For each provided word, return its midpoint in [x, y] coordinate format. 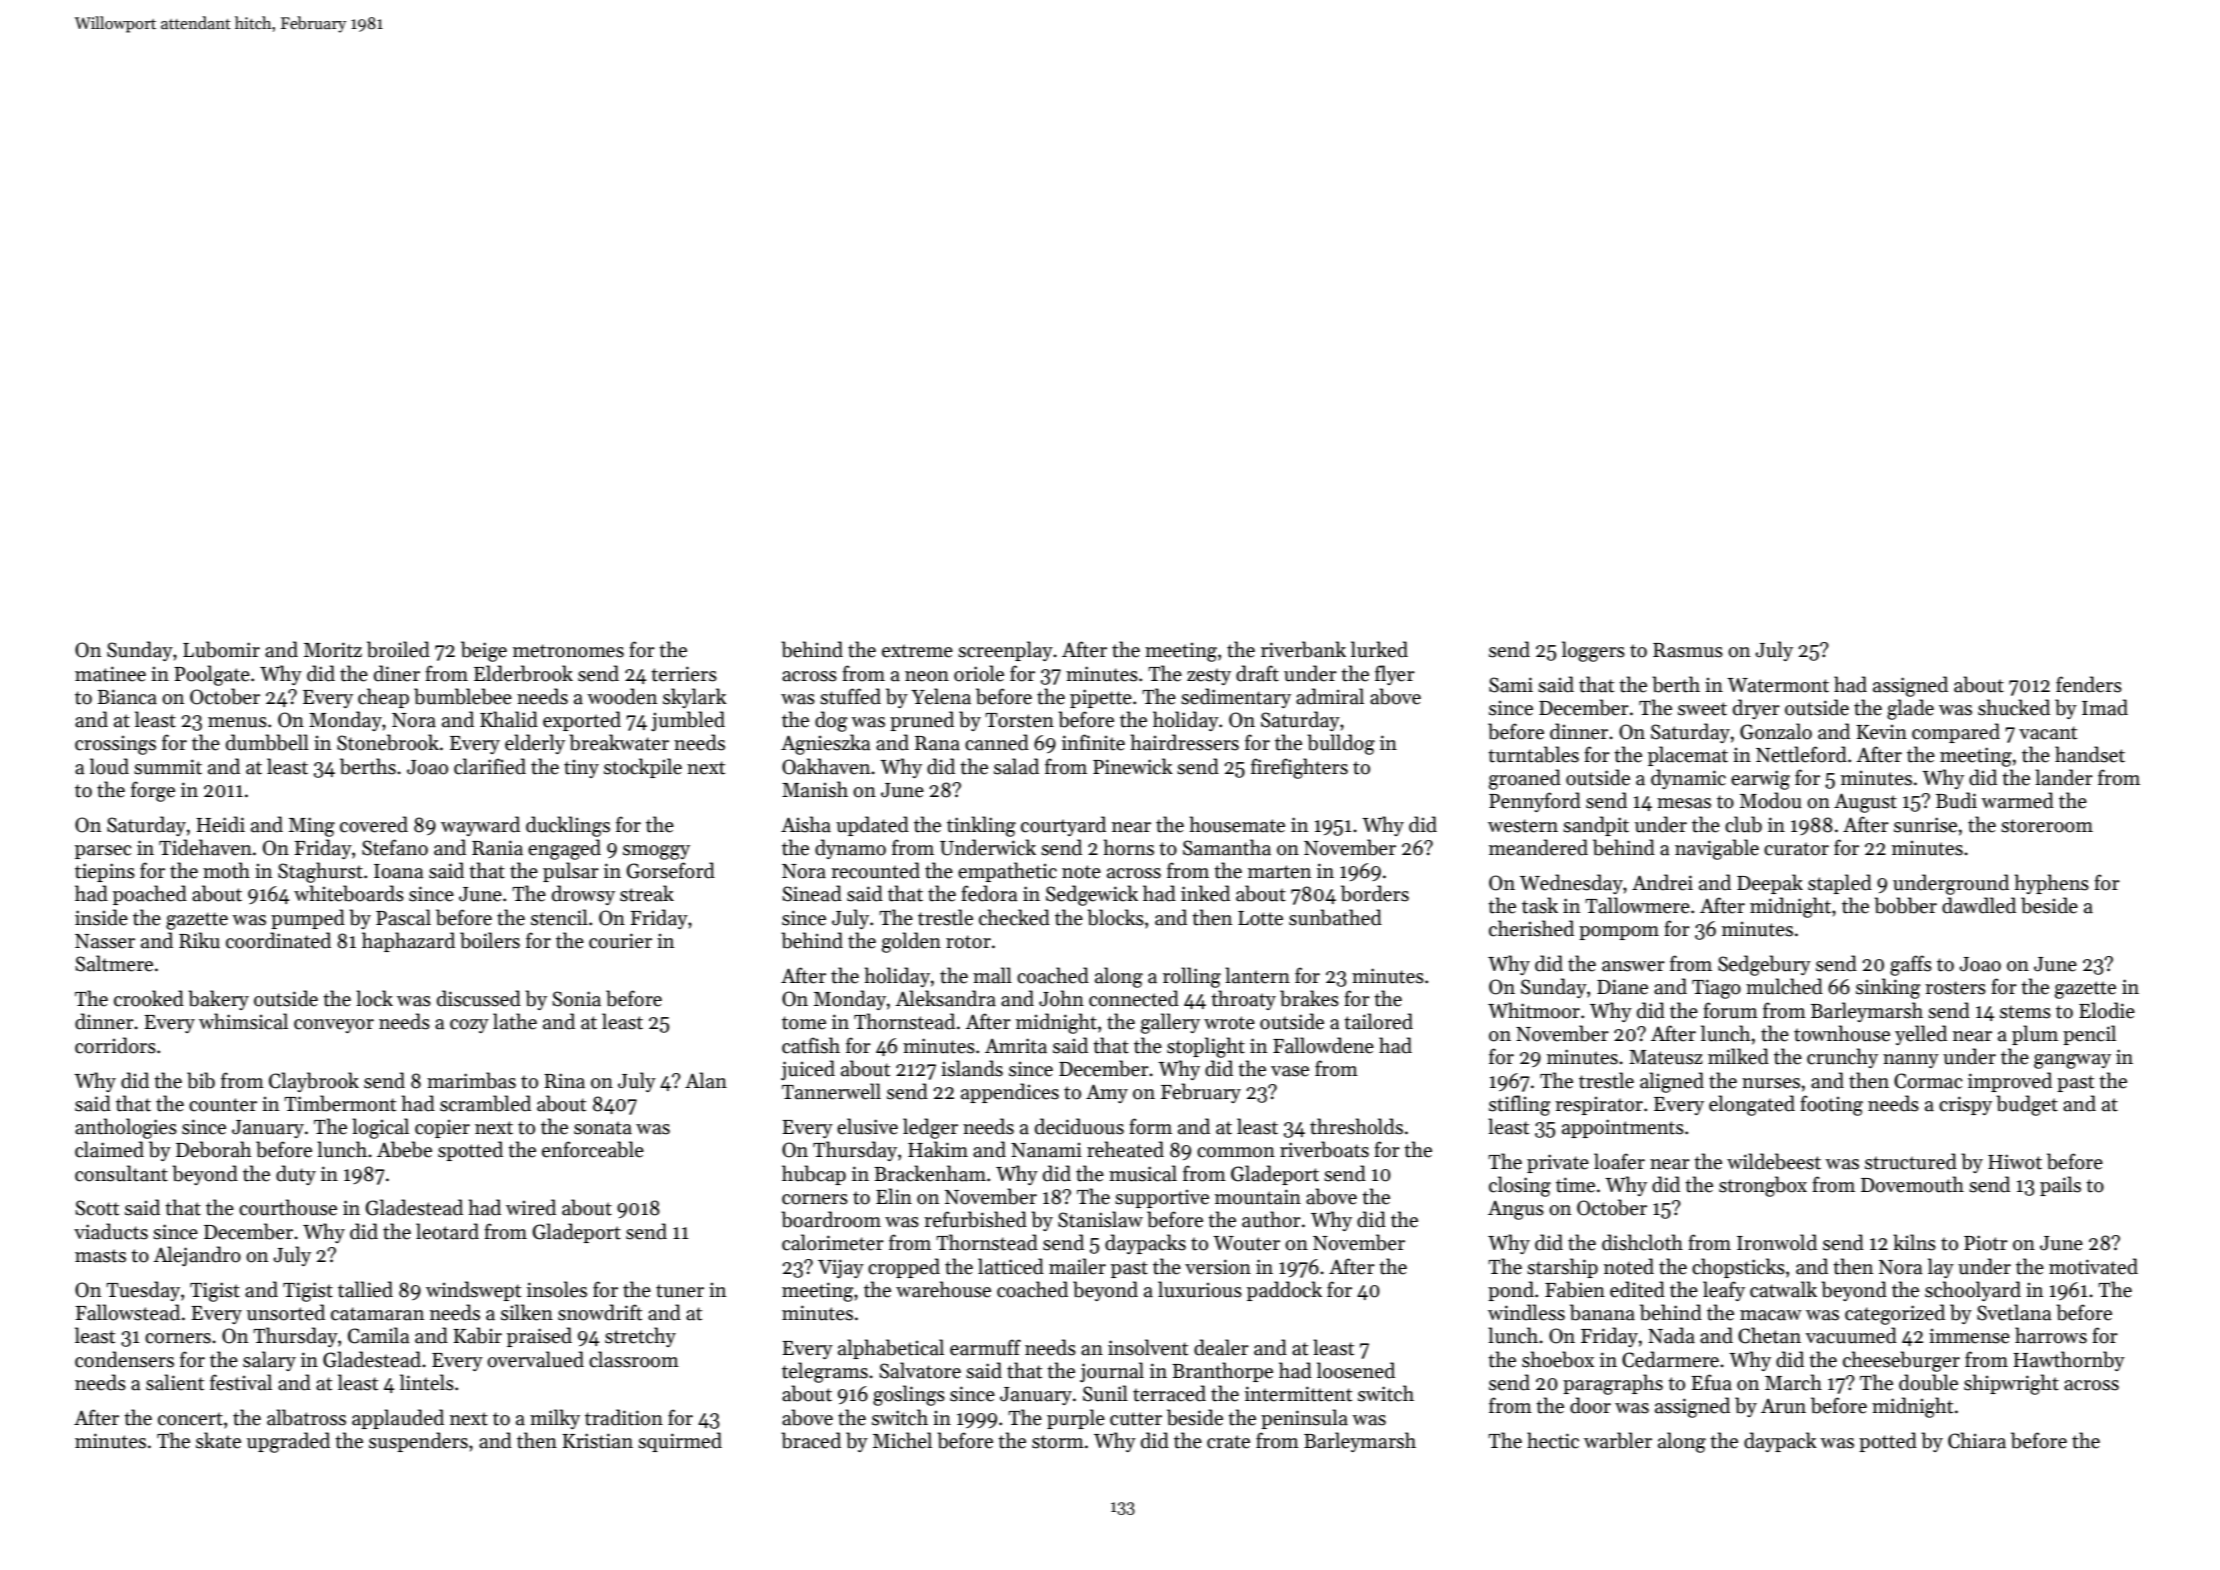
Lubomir [221, 649]
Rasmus [1688, 650]
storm [1058, 1442]
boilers [490, 940]
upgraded [288, 1442]
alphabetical [891, 1349]
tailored [1378, 1021]
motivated [2093, 1266]
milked [1738, 1056]
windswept [473, 1291]
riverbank [1303, 649]
